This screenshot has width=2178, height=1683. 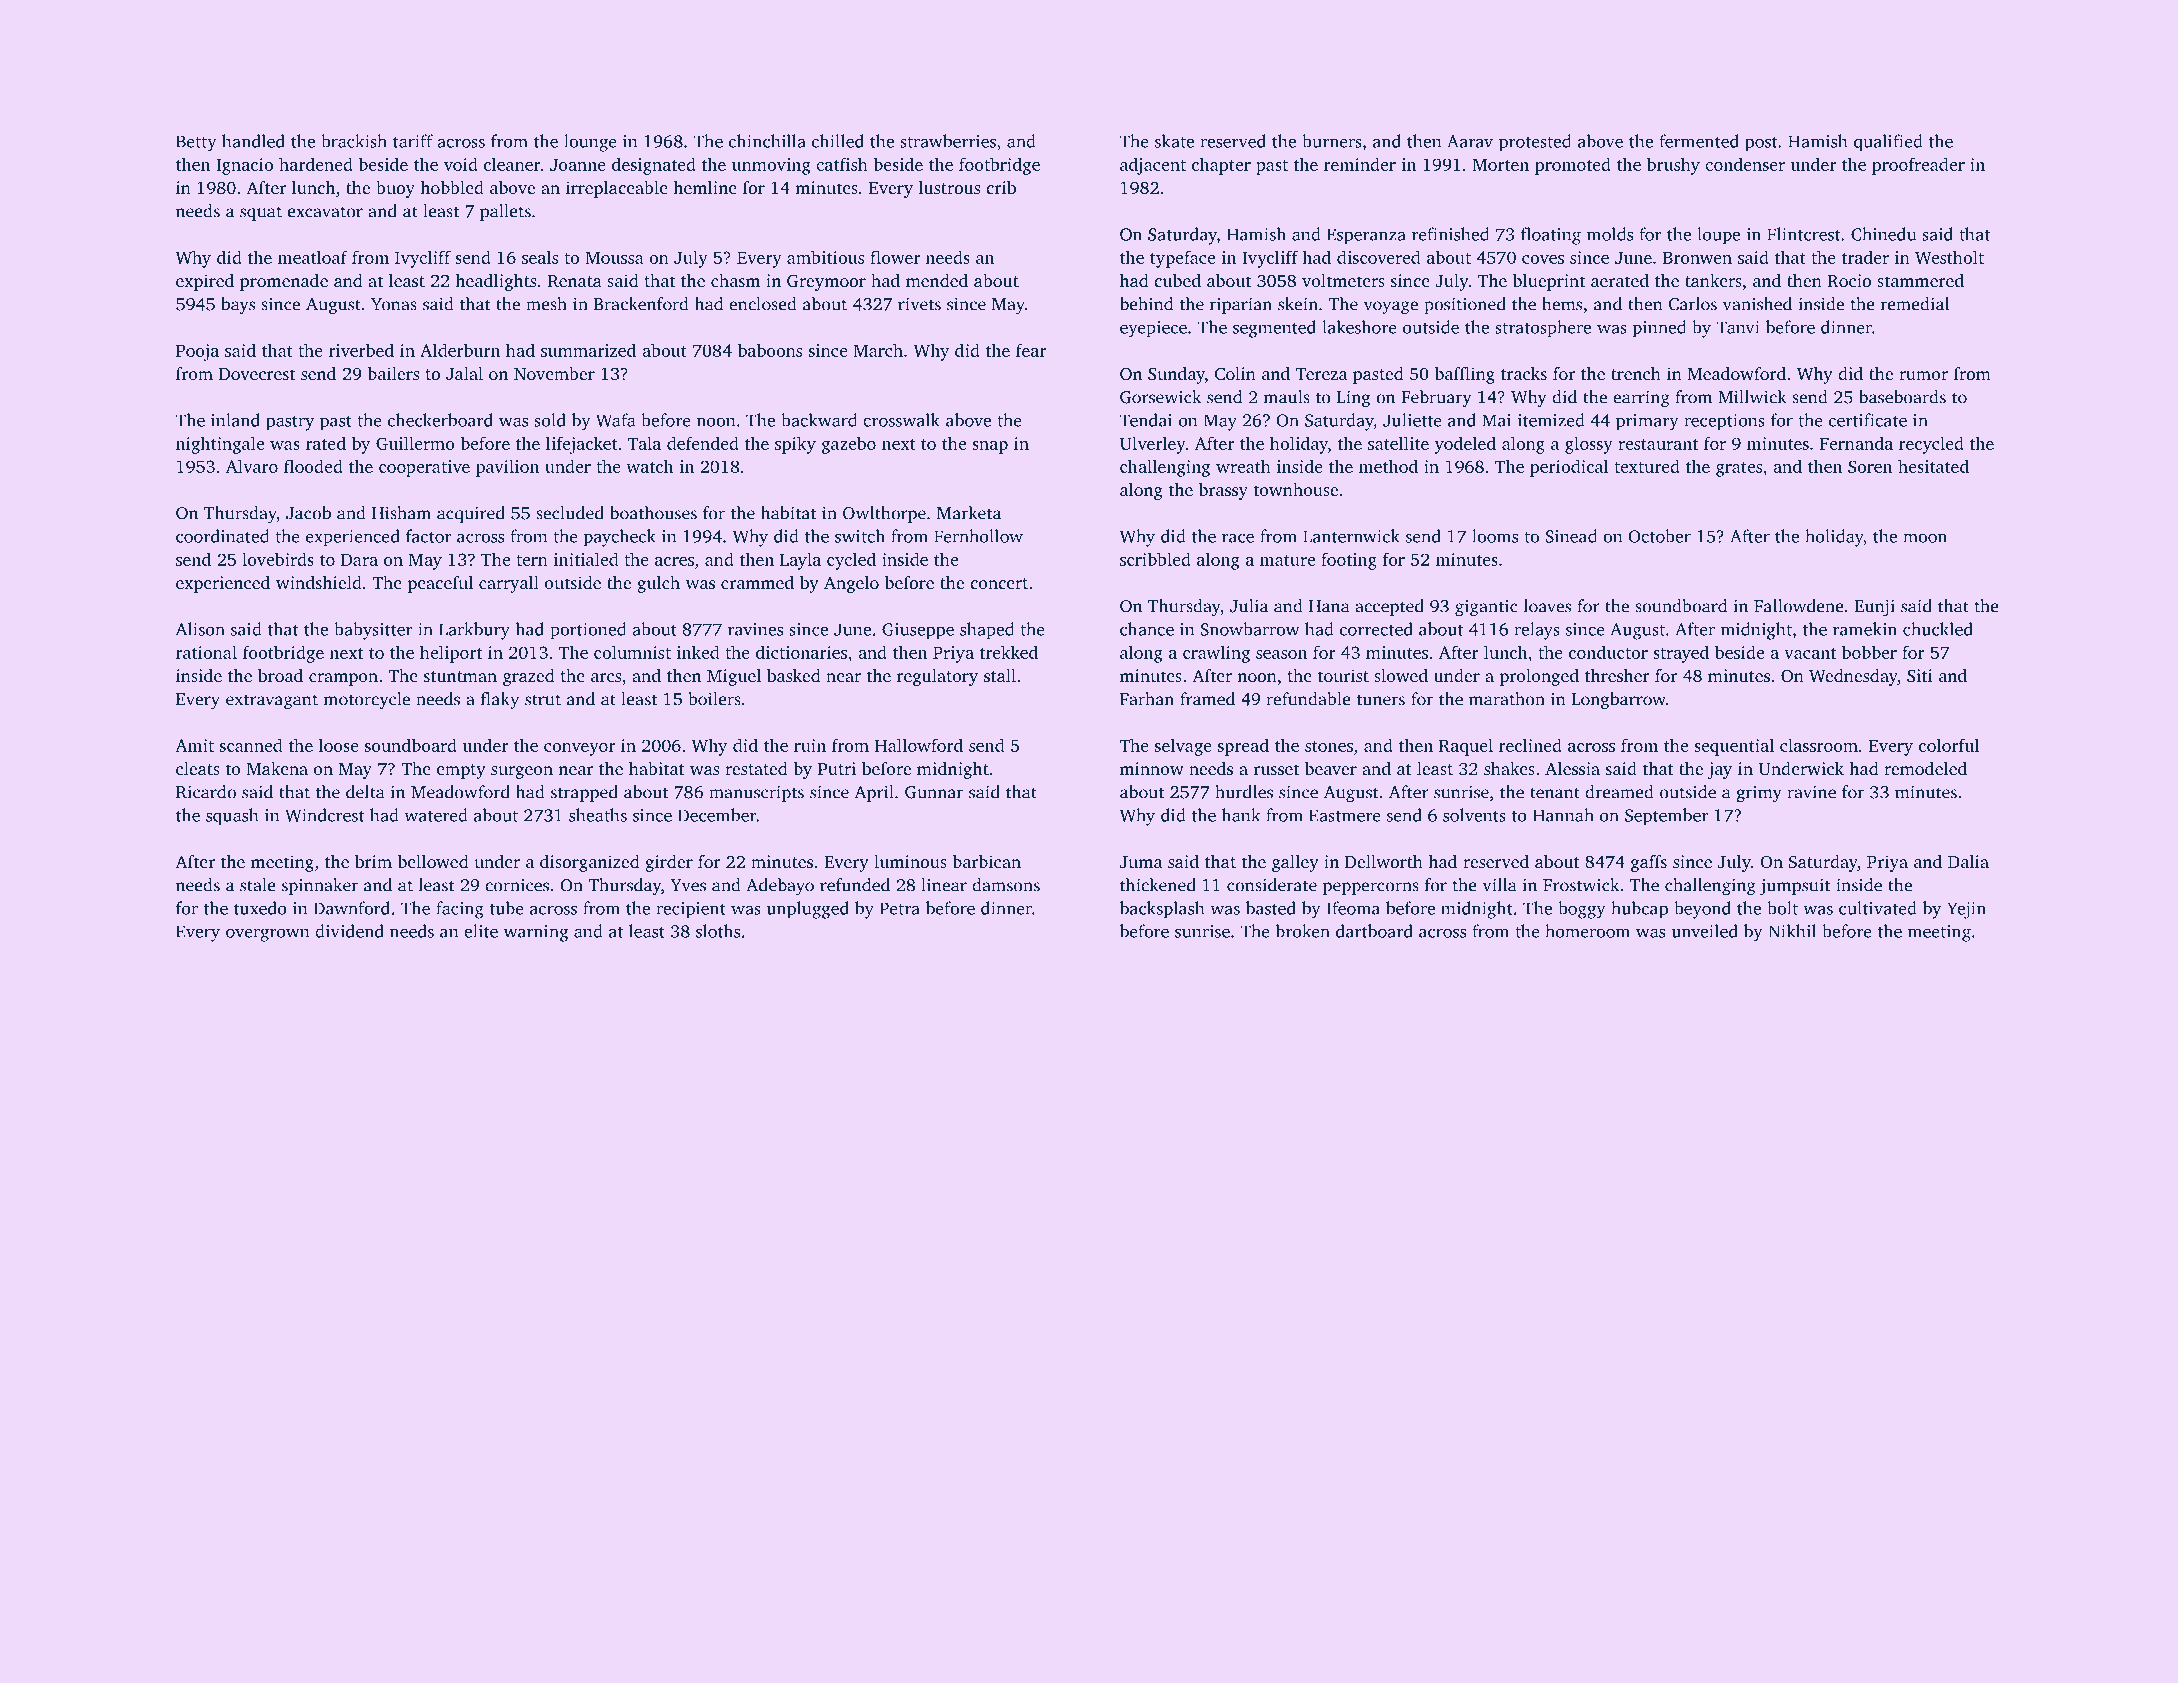 What do you see at coordinates (1176, 375) in the screenshot?
I see `Sunday` at bounding box center [1176, 375].
